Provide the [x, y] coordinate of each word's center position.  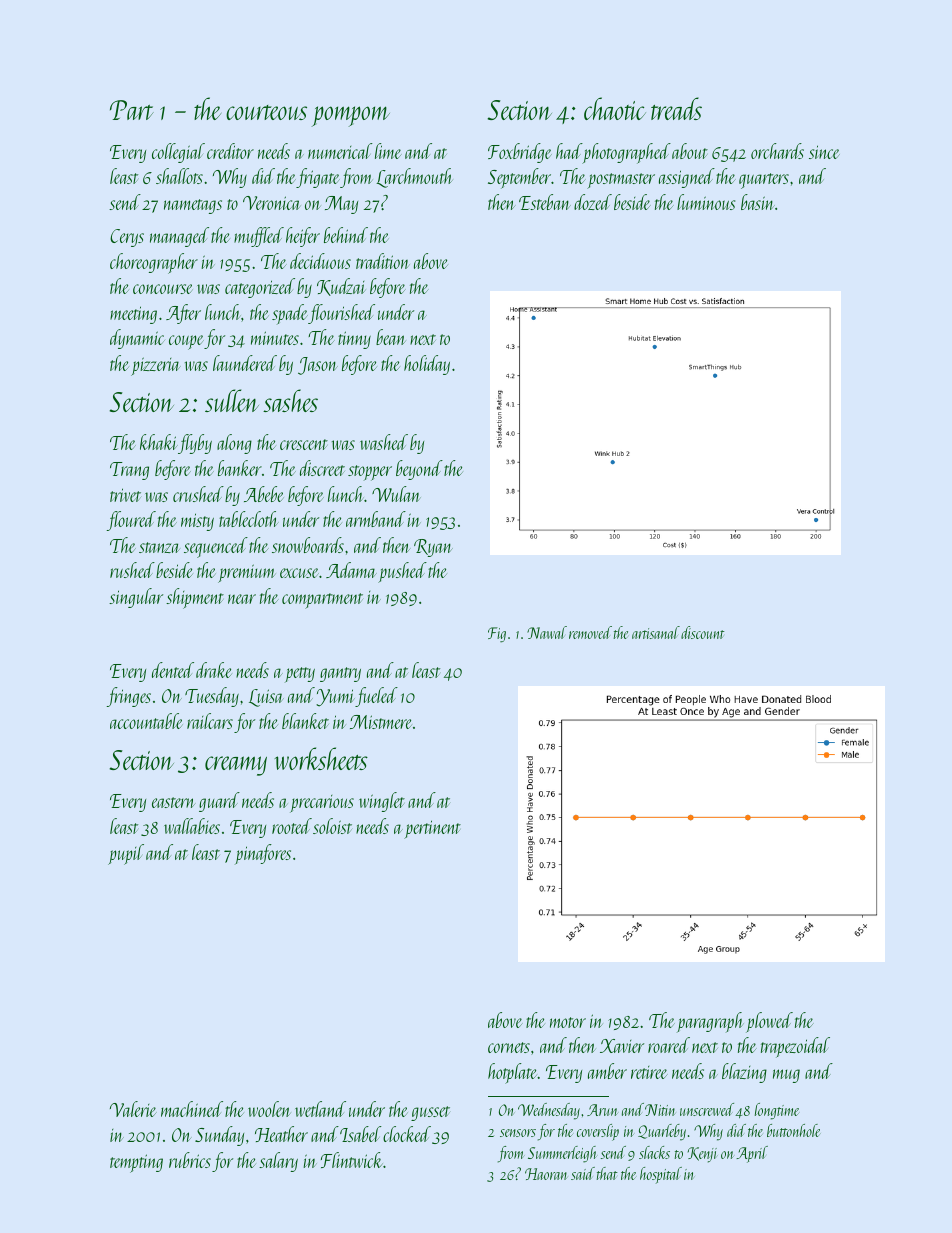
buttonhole [794, 1130]
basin [758, 202]
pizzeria [156, 366]
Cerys [127, 238]
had [569, 151]
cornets [509, 1047]
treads [676, 108]
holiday [427, 365]
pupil [126, 854]
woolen [269, 1109]
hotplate [513, 1073]
